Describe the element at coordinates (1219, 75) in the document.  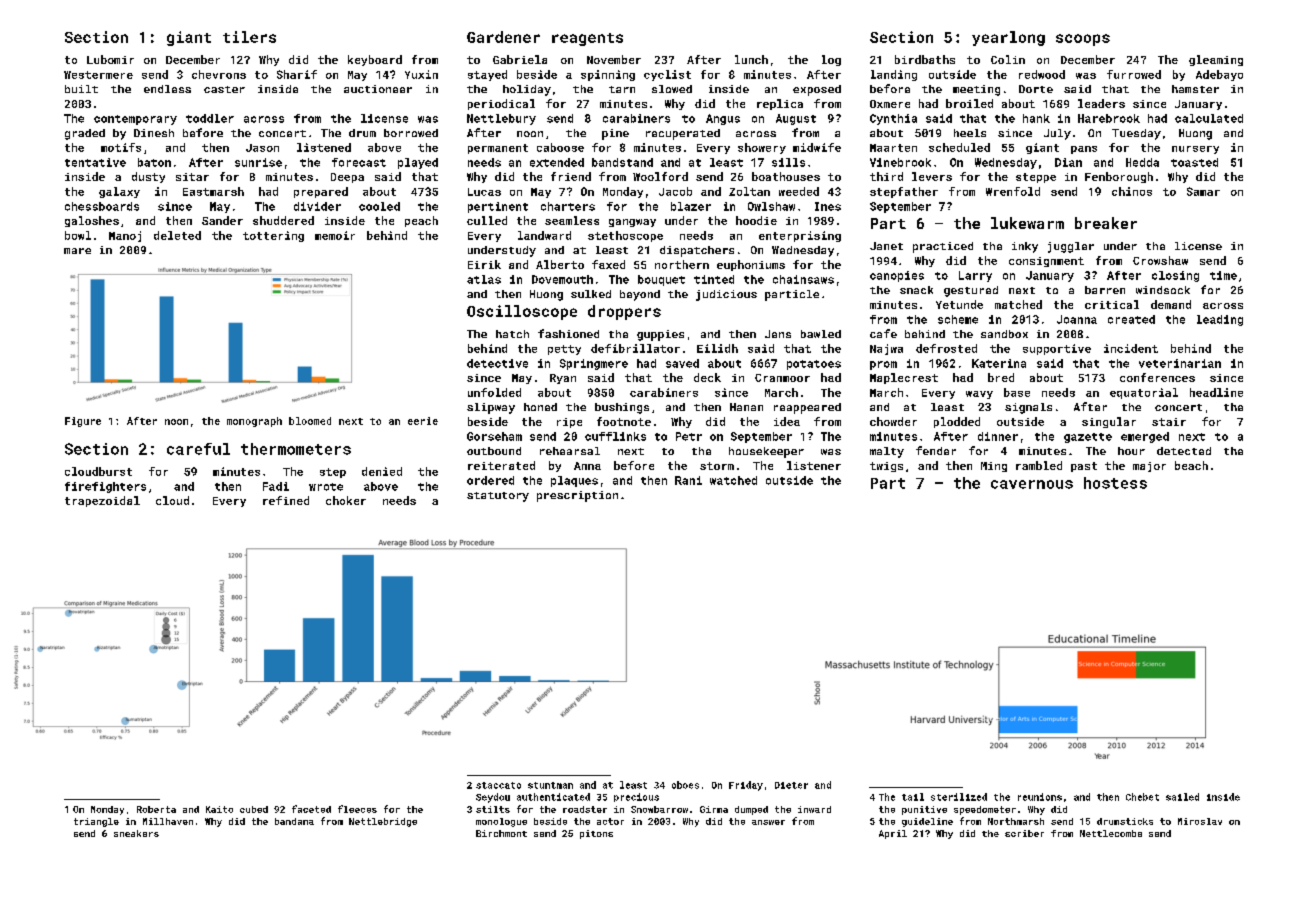
I see `Adebayo` at that location.
